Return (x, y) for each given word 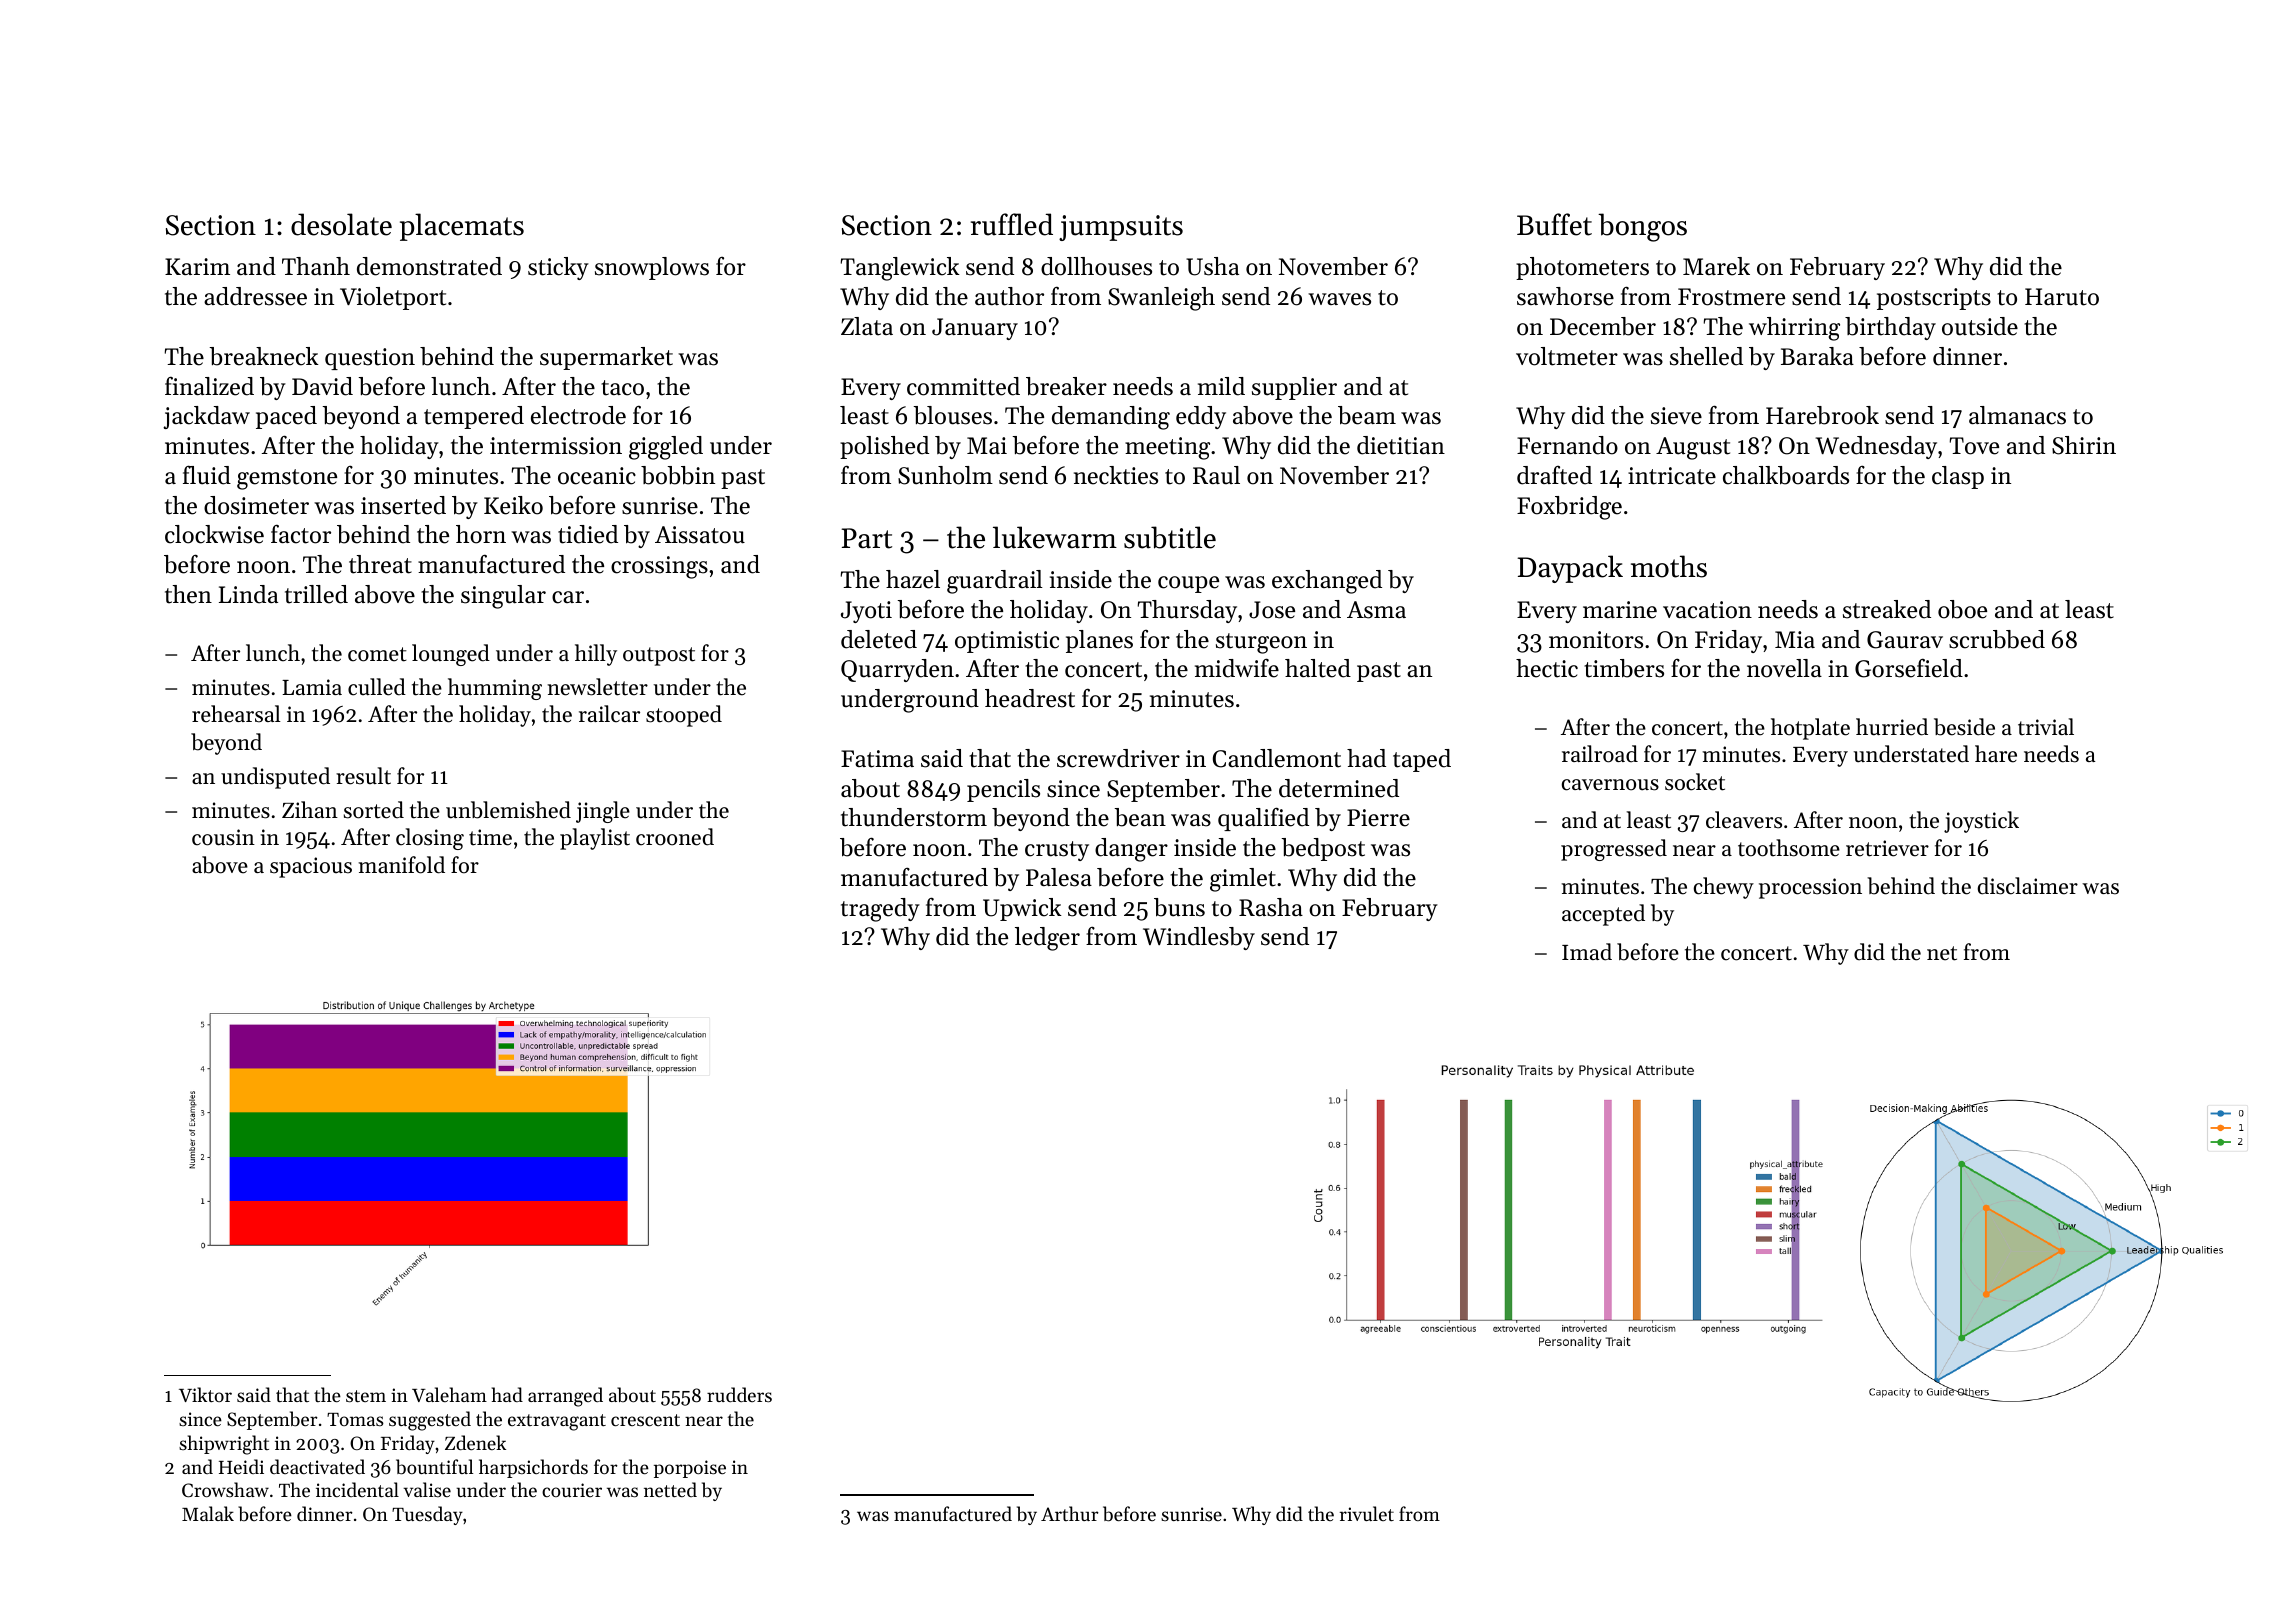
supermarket (606, 358)
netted (670, 1489)
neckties (1116, 475)
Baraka (1817, 356)
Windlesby (1199, 938)
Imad (1587, 952)
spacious (311, 867)
